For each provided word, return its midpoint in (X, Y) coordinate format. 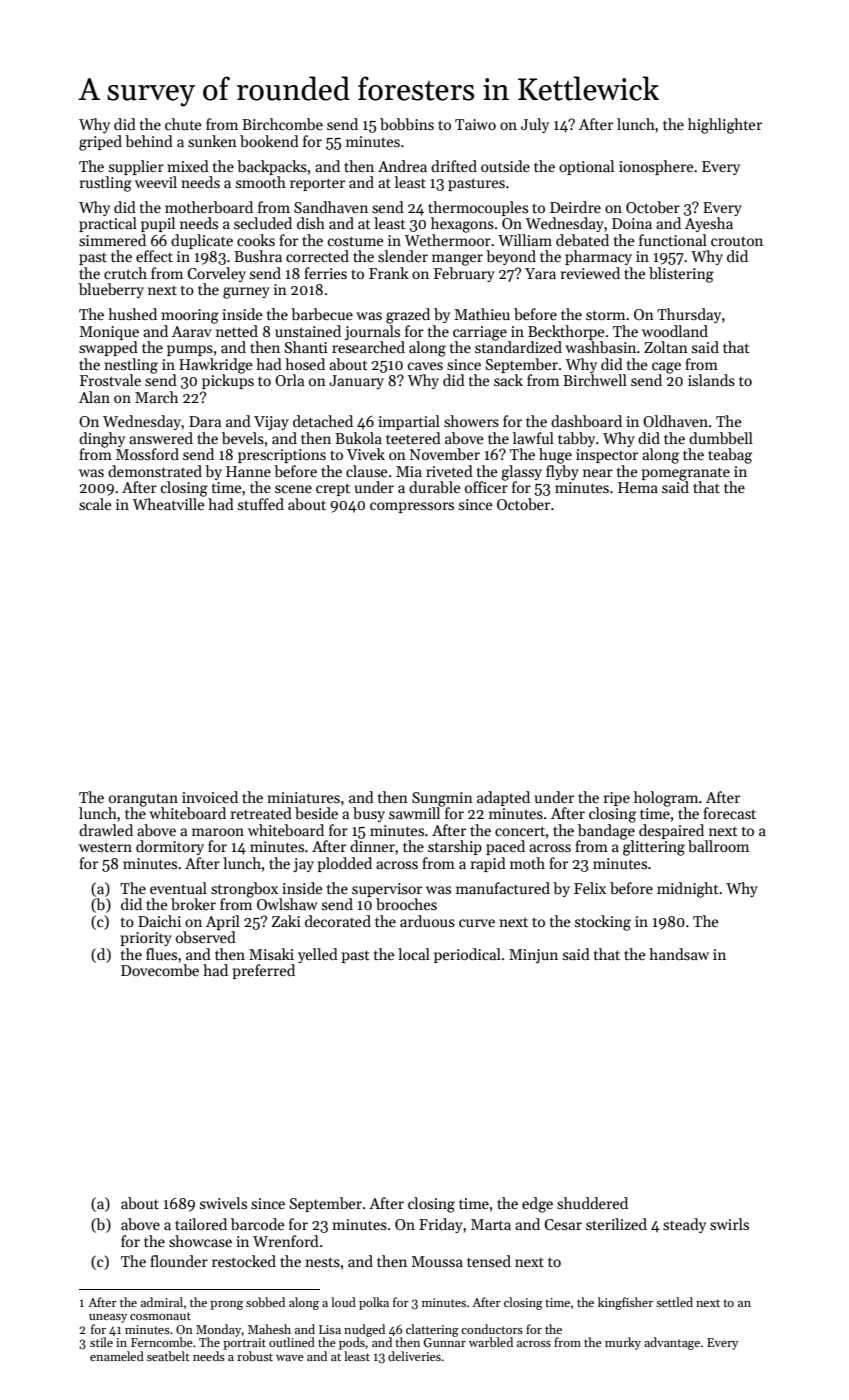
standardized (518, 347)
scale (95, 504)
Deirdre (575, 207)
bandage (606, 832)
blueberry (111, 290)
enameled (117, 1356)
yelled (318, 955)
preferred (263, 971)
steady (684, 1225)
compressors (412, 507)
